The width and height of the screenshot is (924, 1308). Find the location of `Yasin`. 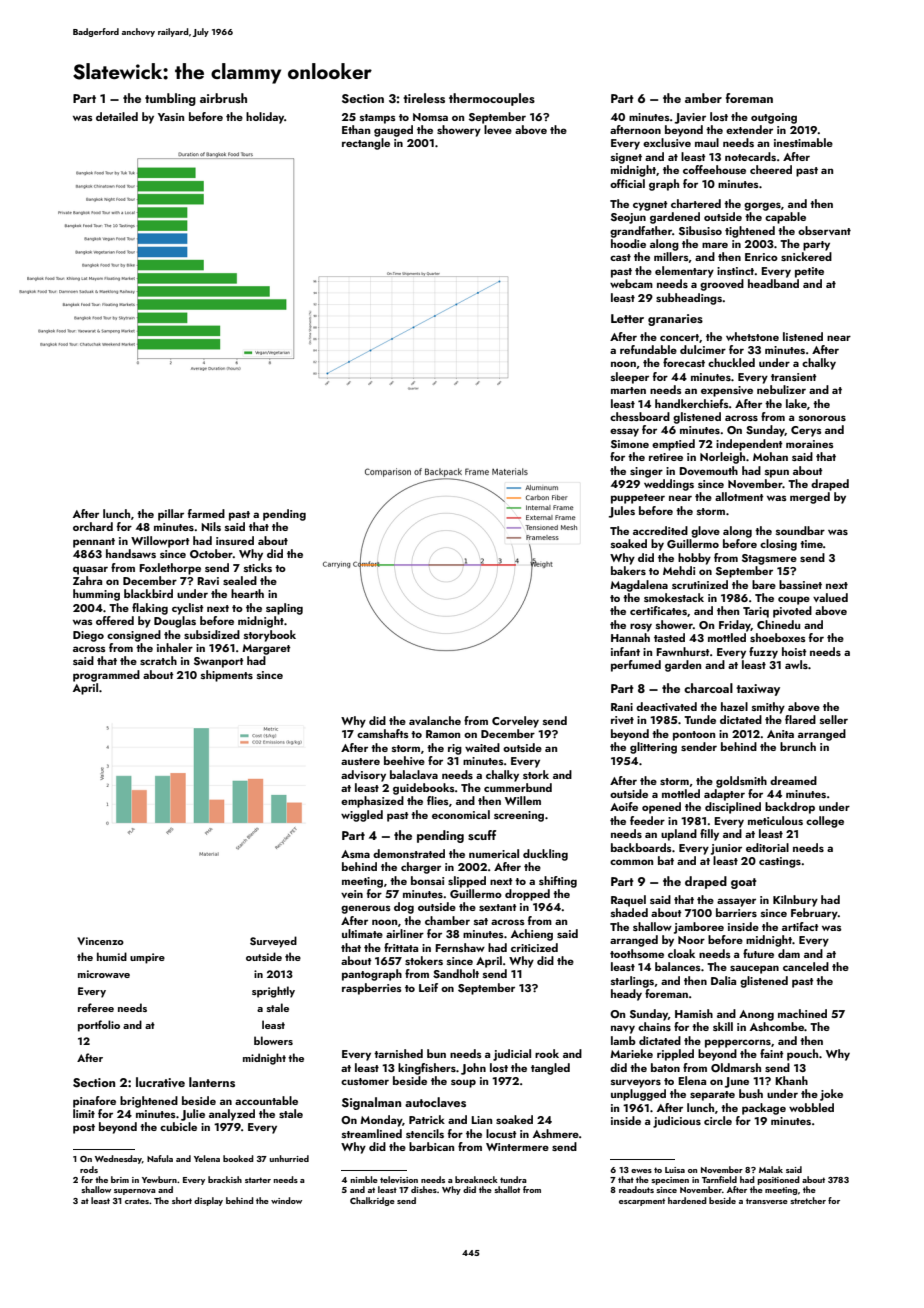

Yasin is located at coordinates (171, 117).
